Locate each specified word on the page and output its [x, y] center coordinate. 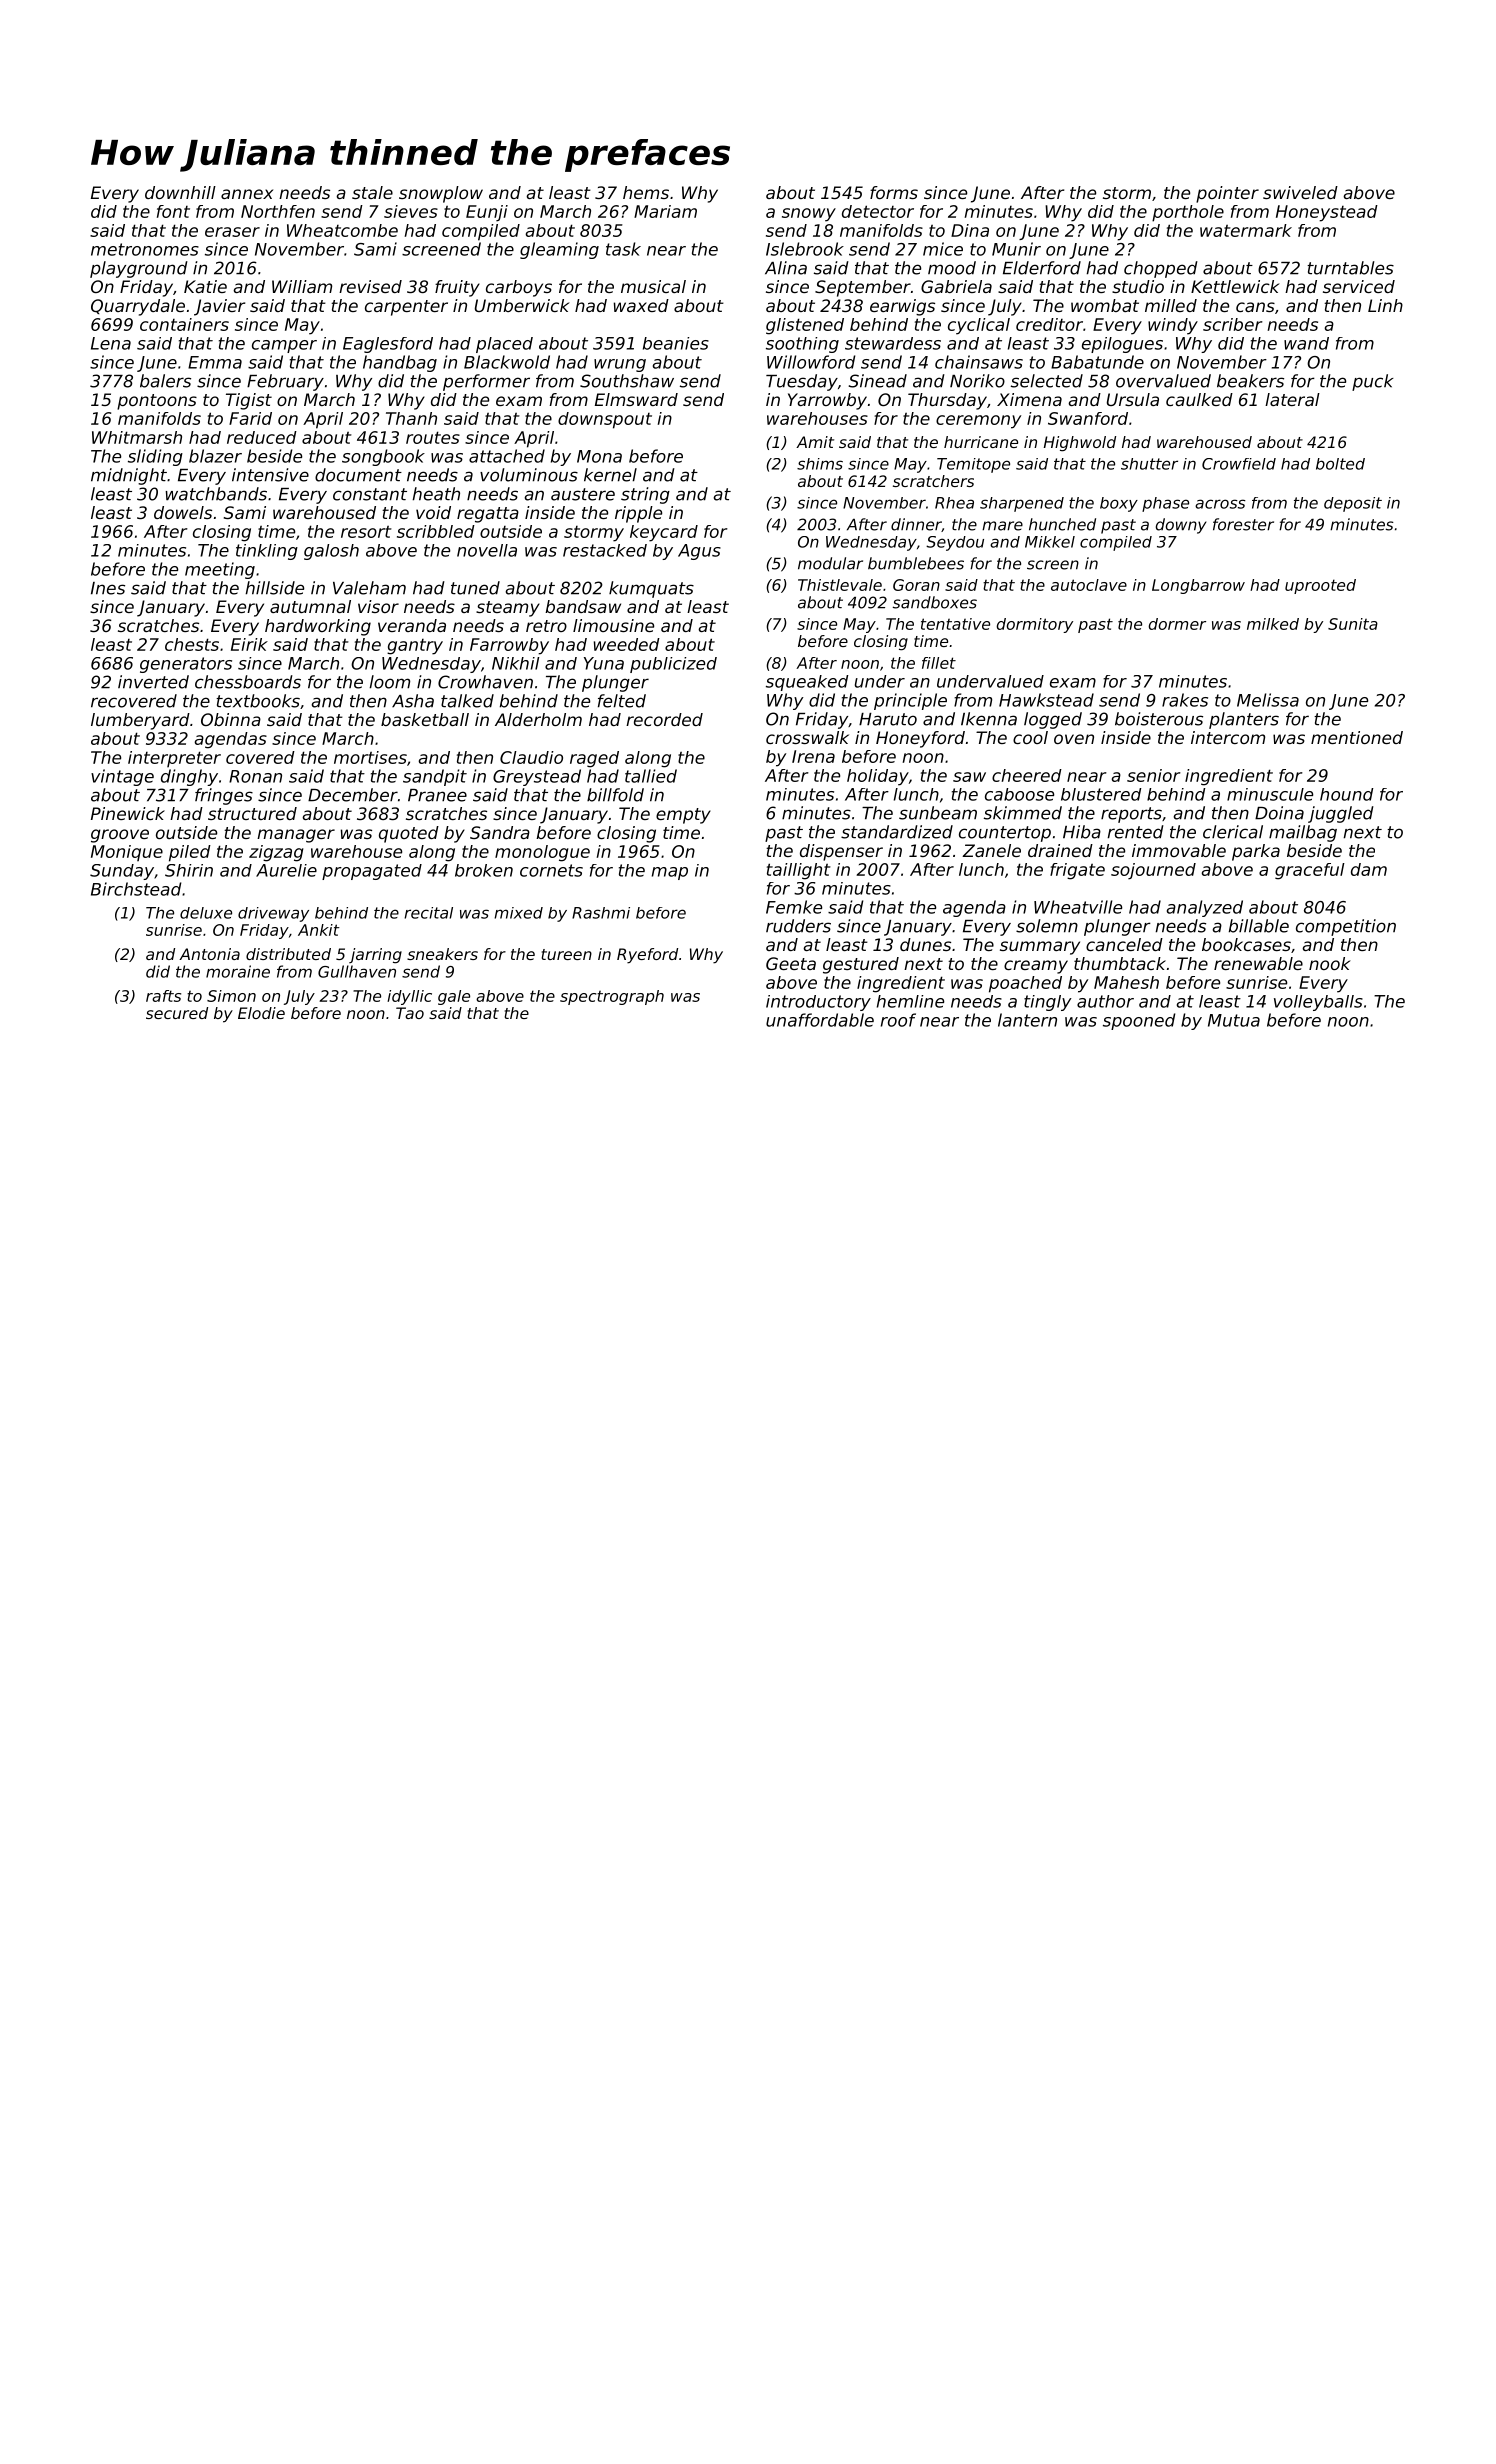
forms [894, 192]
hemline [910, 1001]
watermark [1246, 230]
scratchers [933, 481]
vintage [122, 777]
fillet [939, 663]
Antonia [209, 954]
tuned [475, 588]
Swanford [1088, 418]
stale [372, 192]
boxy [1119, 504]
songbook [383, 457]
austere [583, 494]
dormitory [1034, 625]
